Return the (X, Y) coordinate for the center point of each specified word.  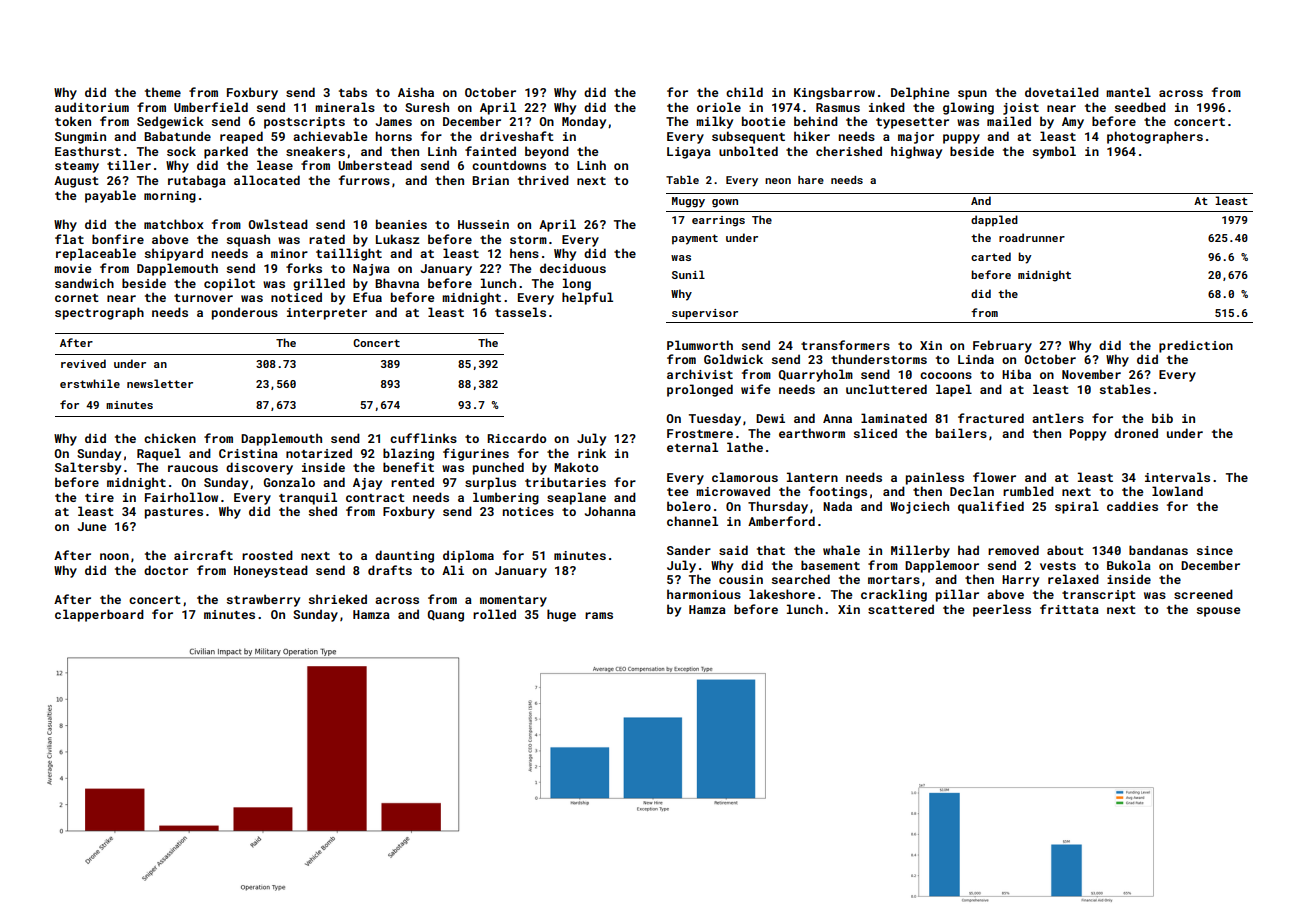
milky (714, 122)
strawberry (263, 600)
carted (991, 256)
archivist (700, 374)
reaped (241, 137)
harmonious (704, 594)
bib (1162, 418)
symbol (1054, 152)
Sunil (688, 274)
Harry (1020, 581)
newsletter (160, 383)
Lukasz (398, 239)
